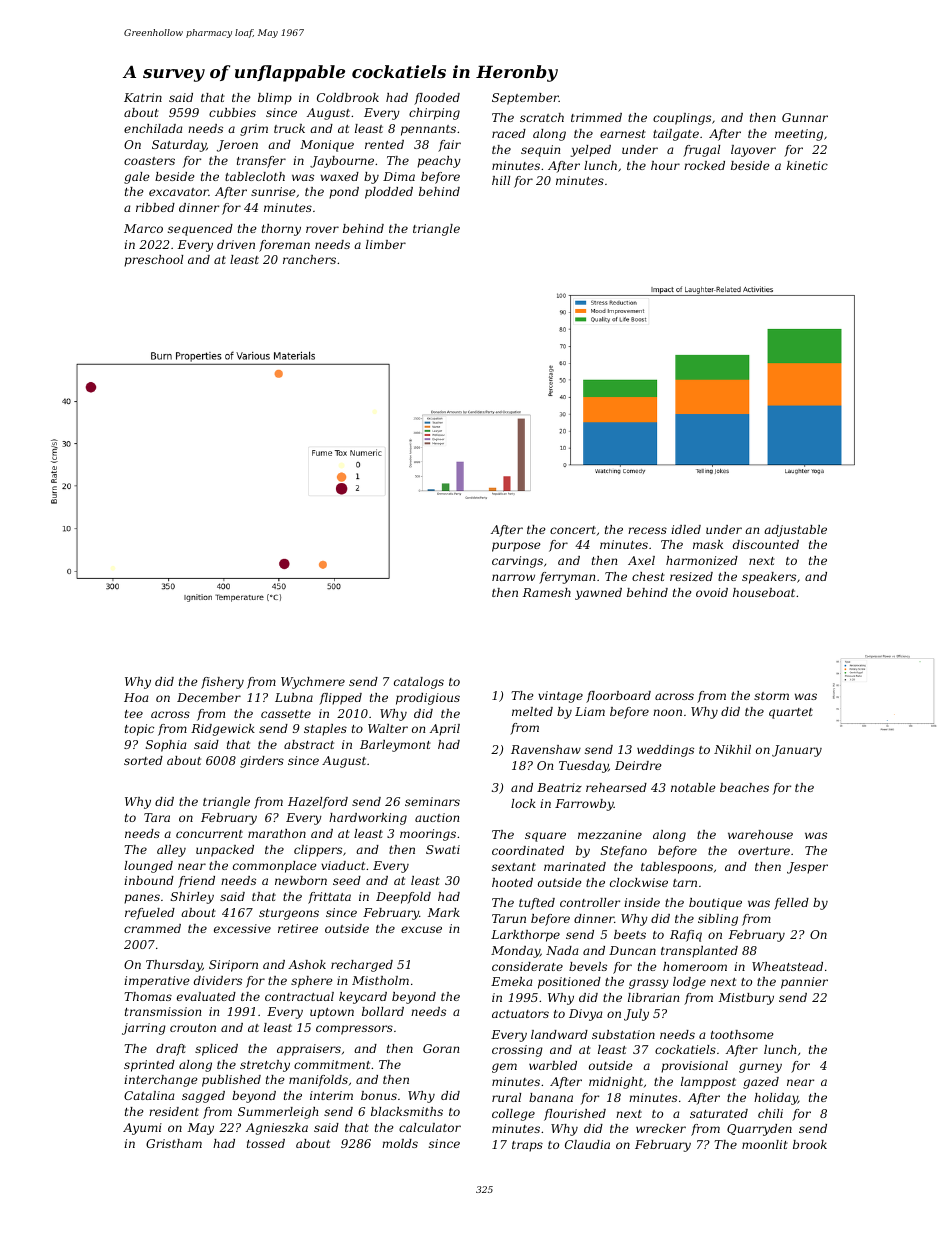 This screenshot has width=952, height=1233. I want to click on preschool, so click(153, 261).
